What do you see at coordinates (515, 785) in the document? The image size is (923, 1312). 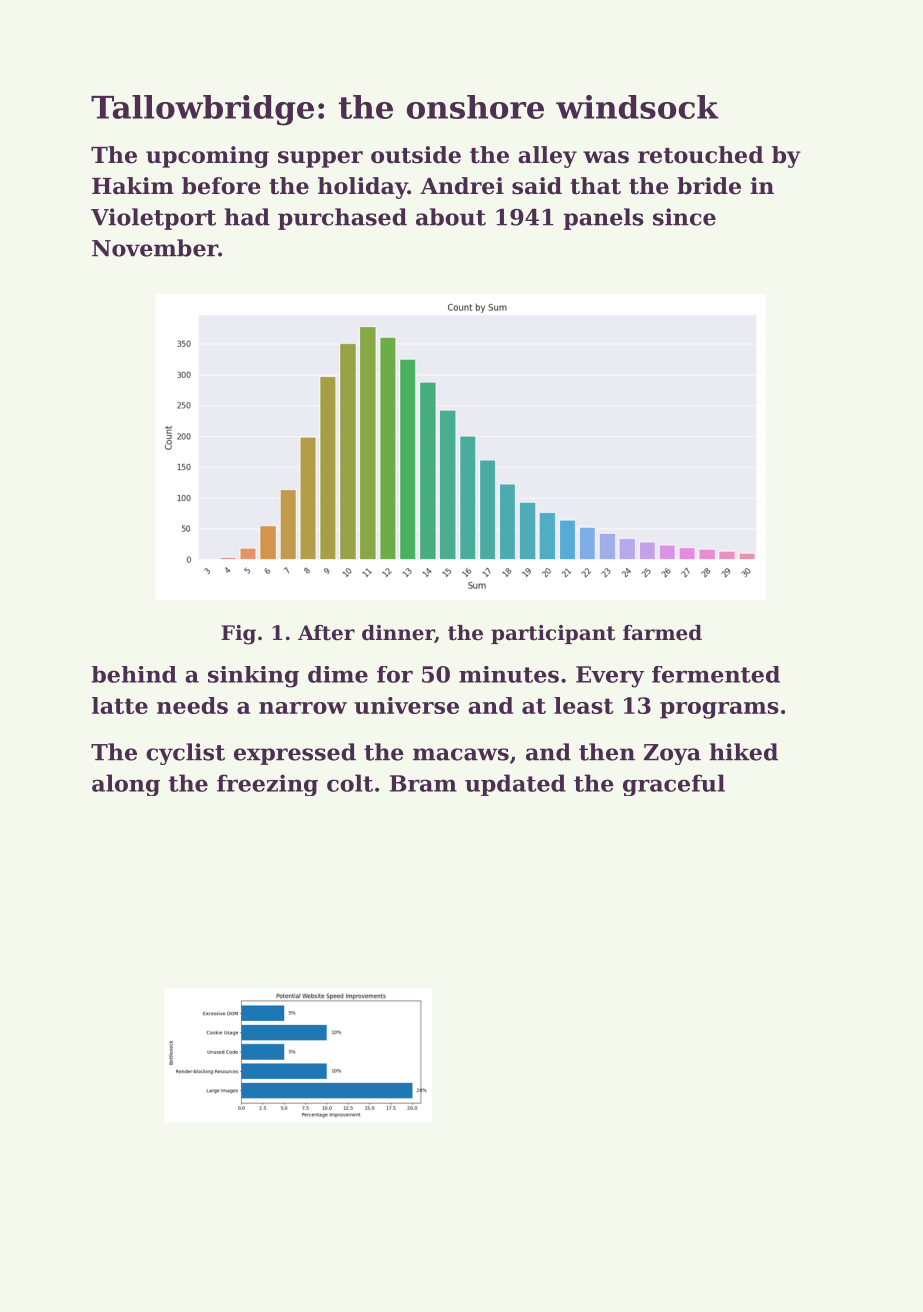 I see `updated` at bounding box center [515, 785].
